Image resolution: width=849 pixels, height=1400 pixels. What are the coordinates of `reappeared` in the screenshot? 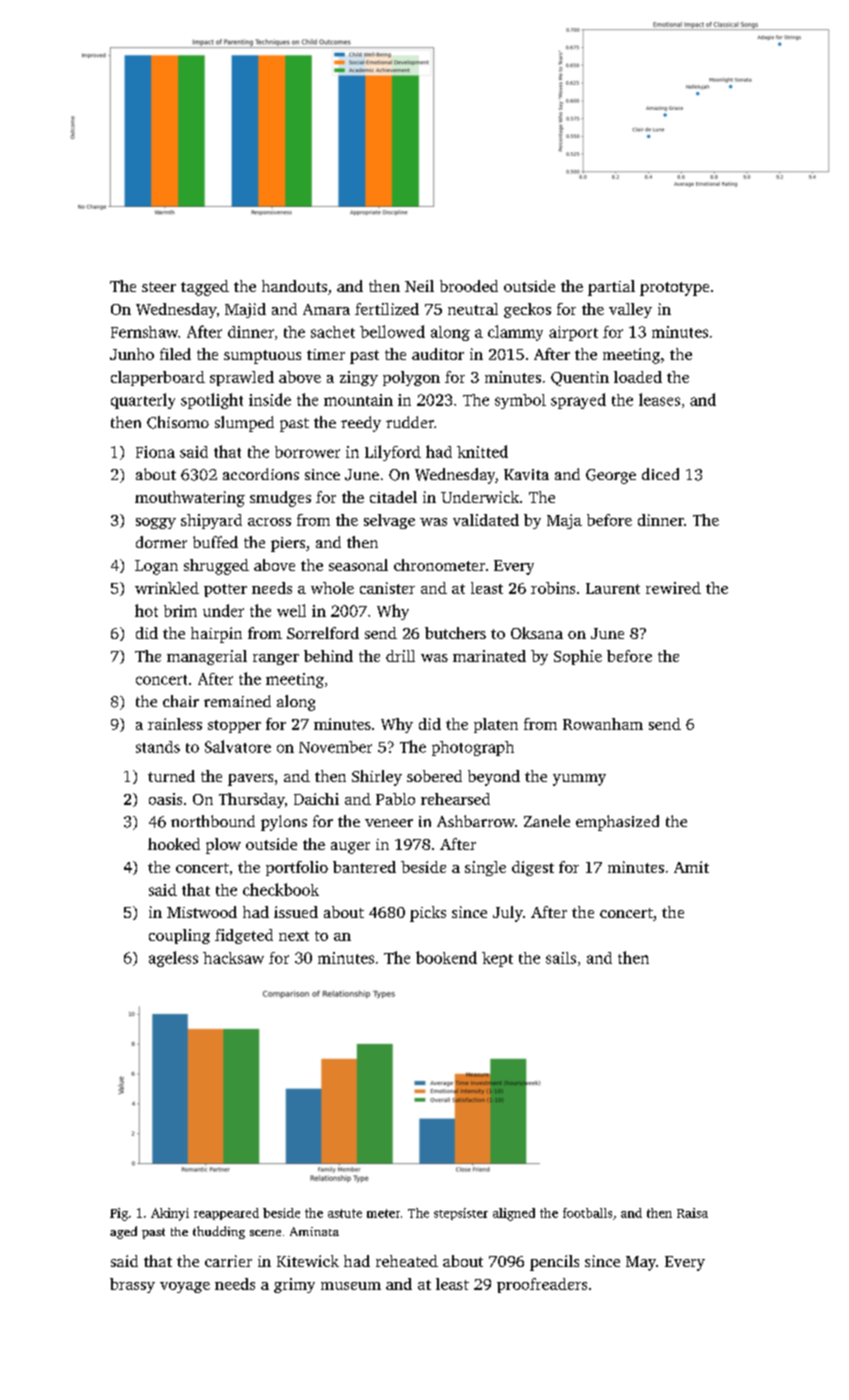 It's located at (226, 1214).
